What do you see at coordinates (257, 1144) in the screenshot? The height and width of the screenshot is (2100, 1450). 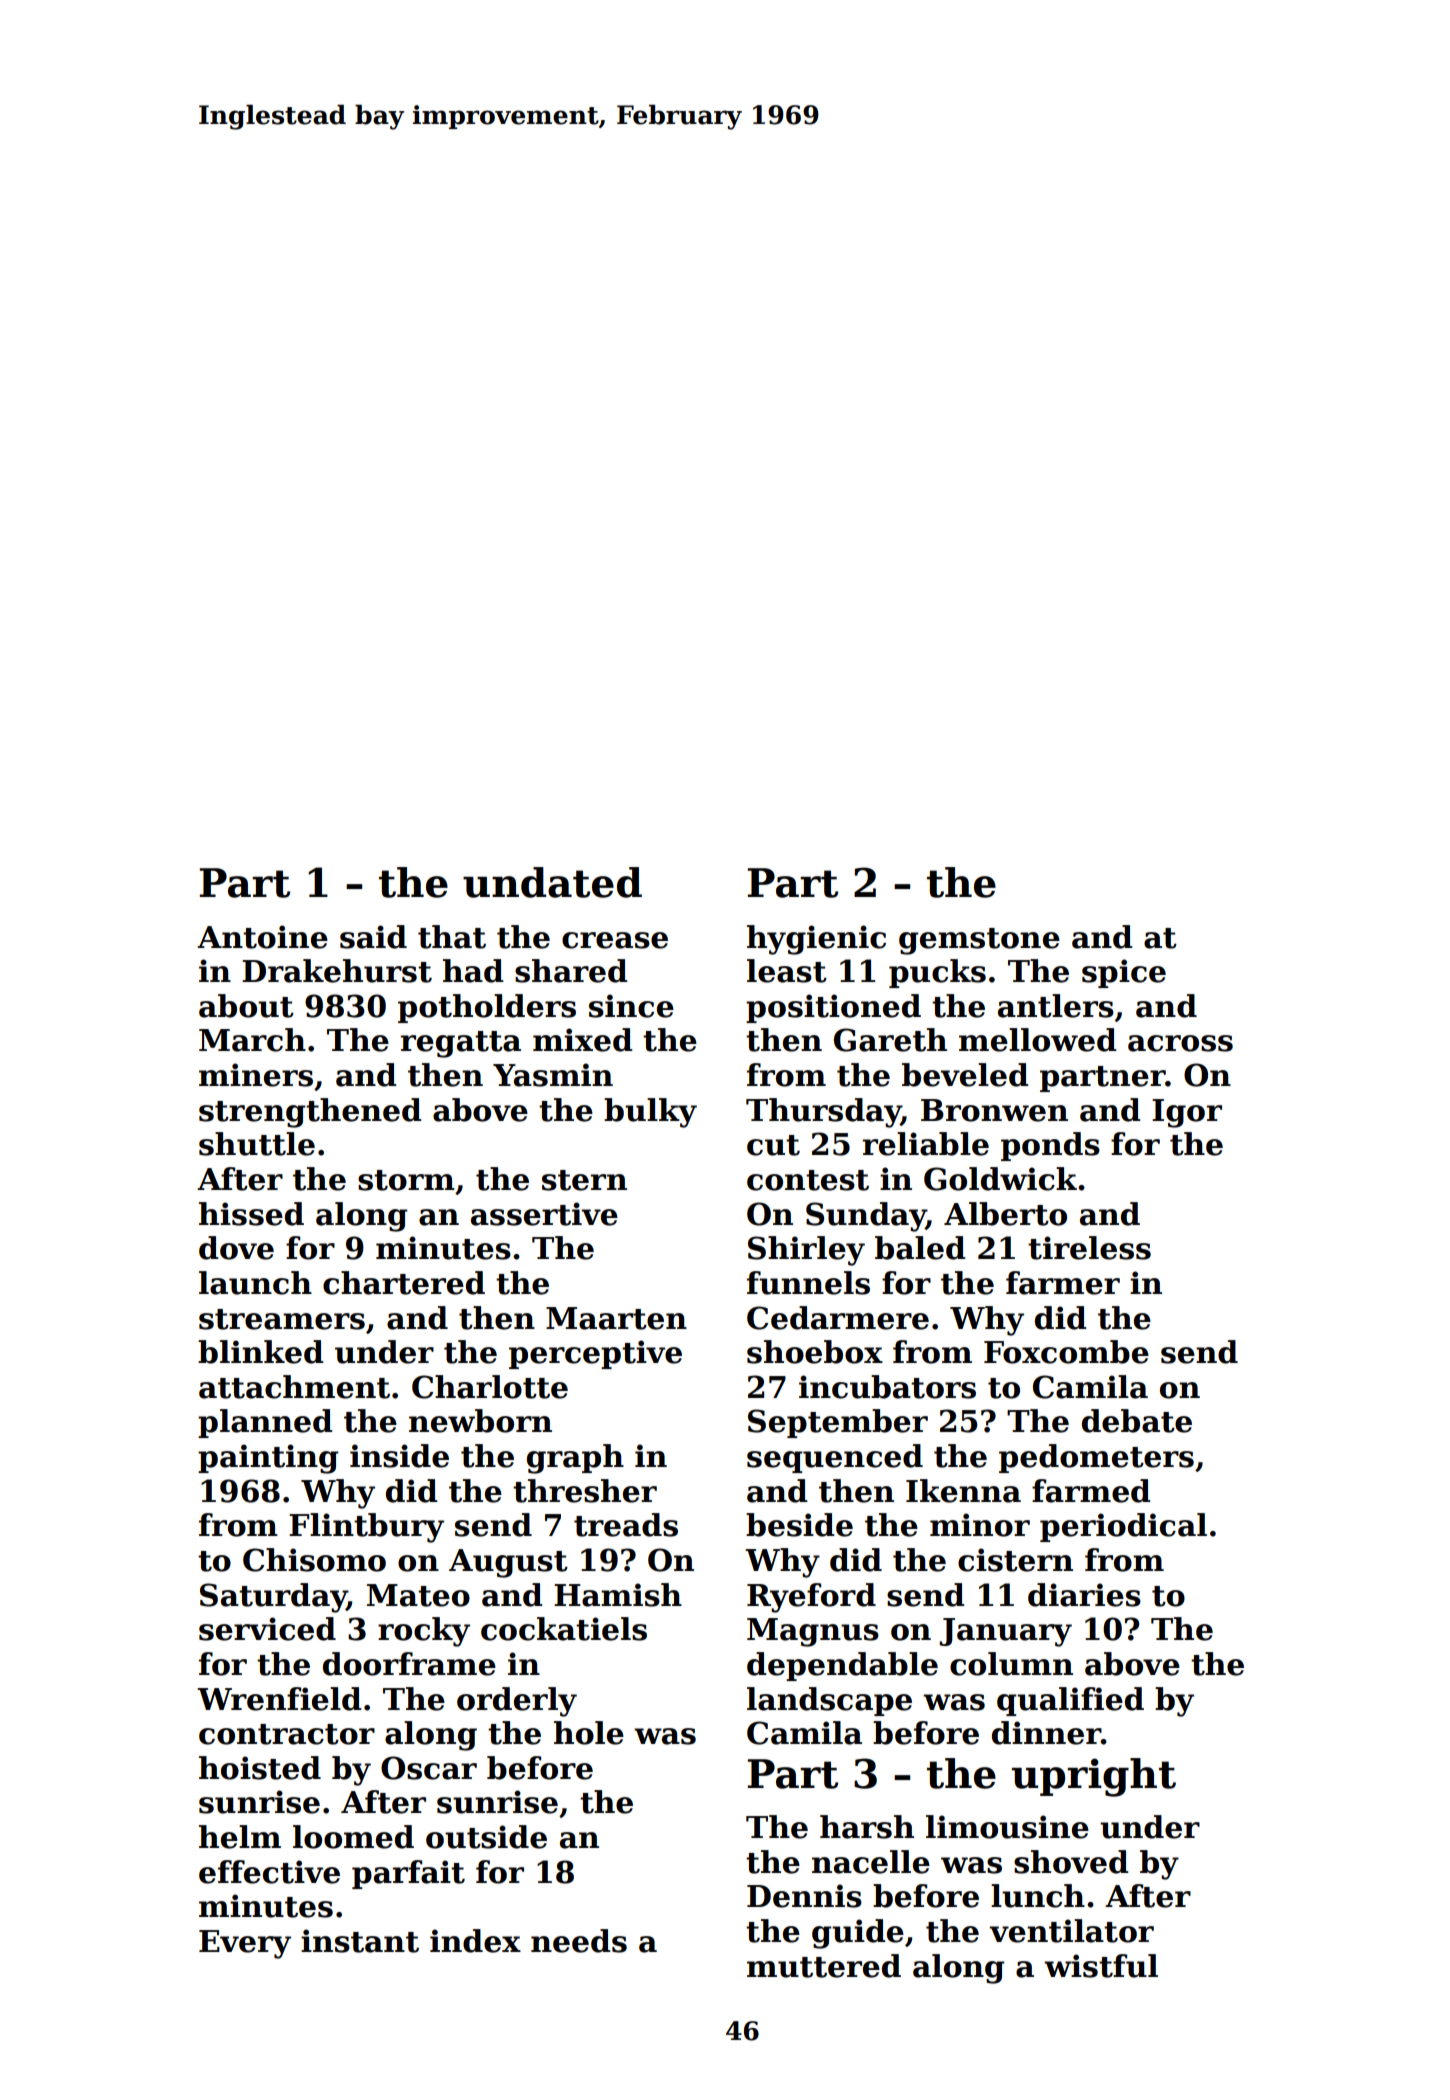 I see `shuttle` at bounding box center [257, 1144].
